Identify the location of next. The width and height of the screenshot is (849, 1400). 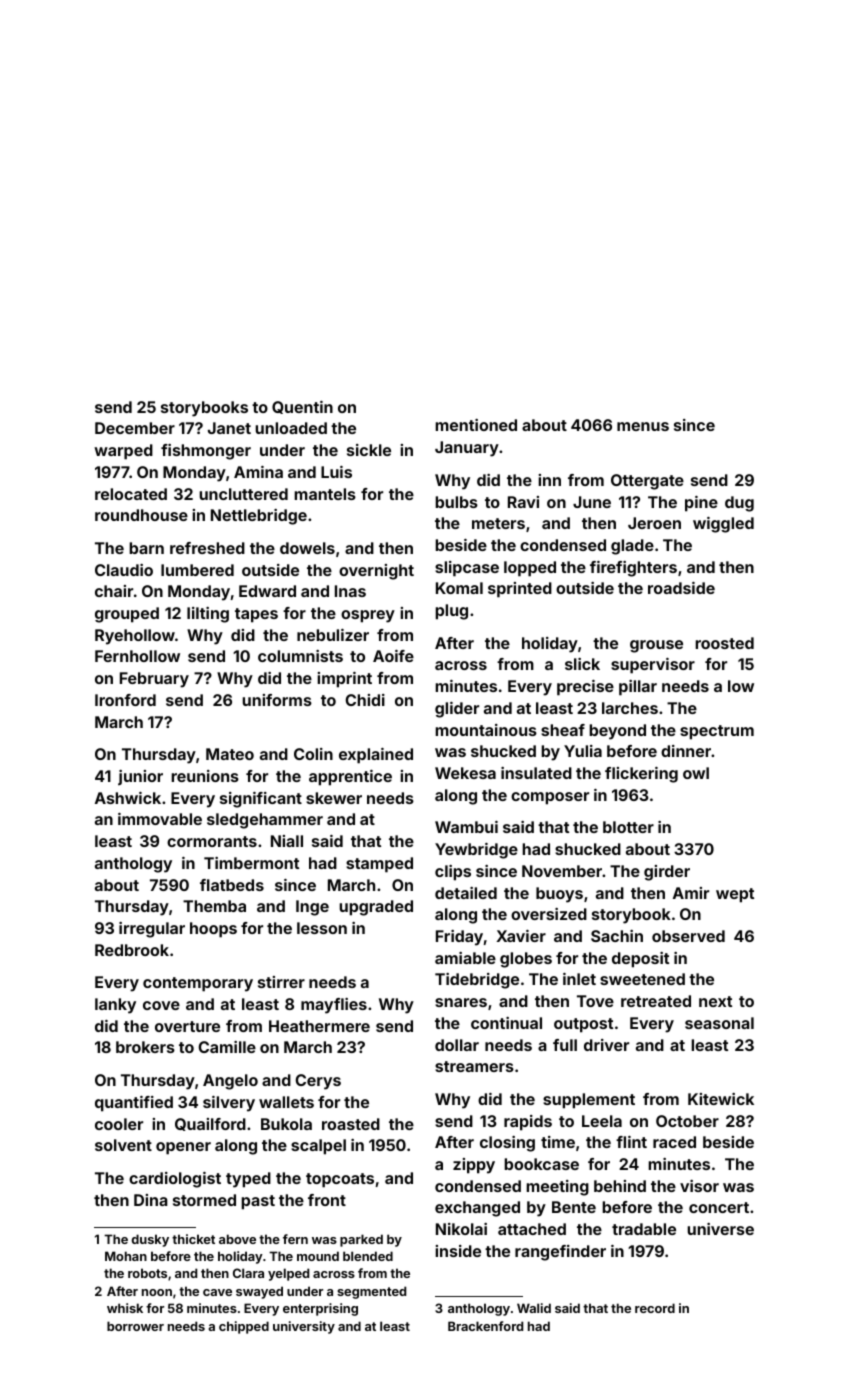
(715, 1001).
